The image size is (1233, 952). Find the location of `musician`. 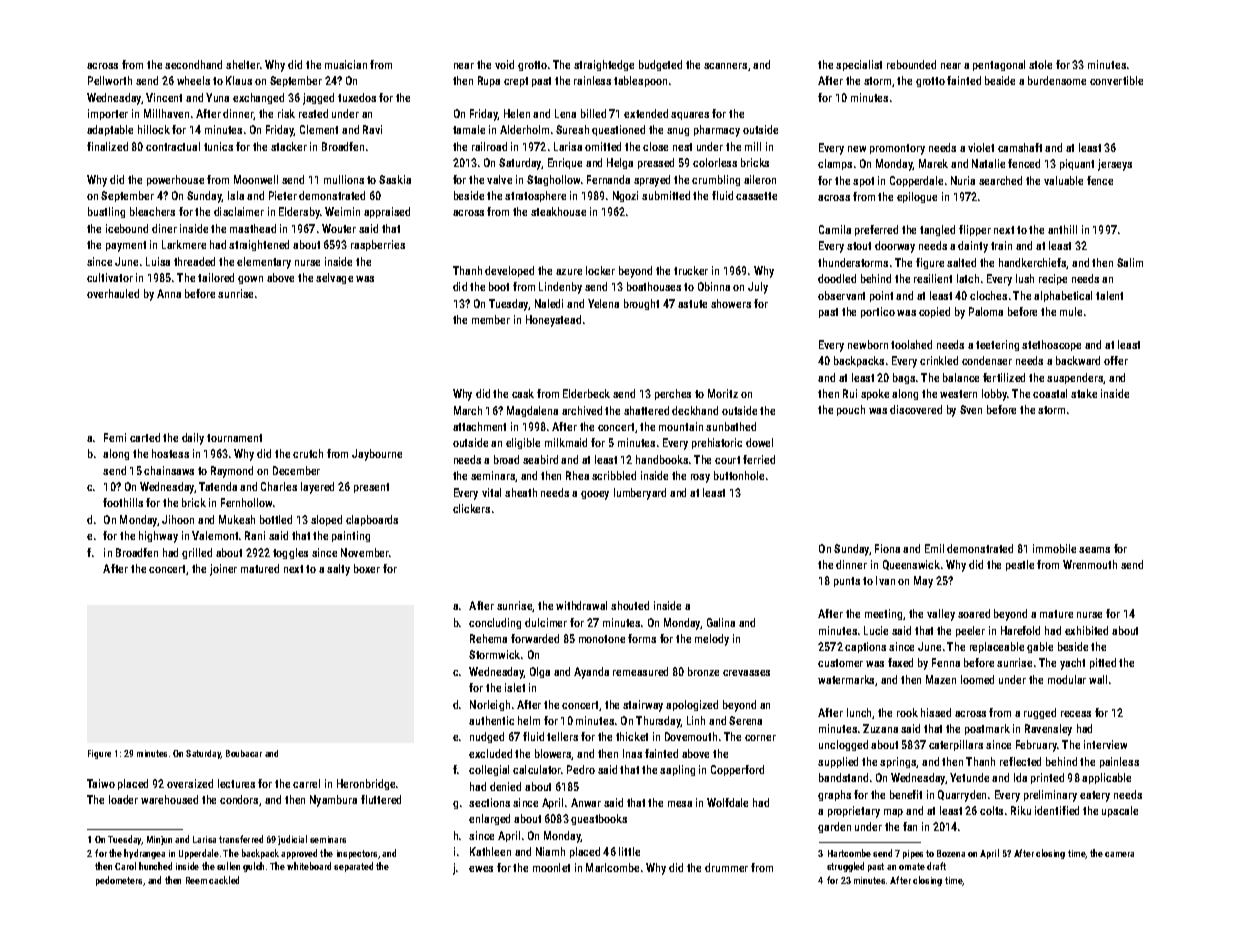

musician is located at coordinates (346, 64).
